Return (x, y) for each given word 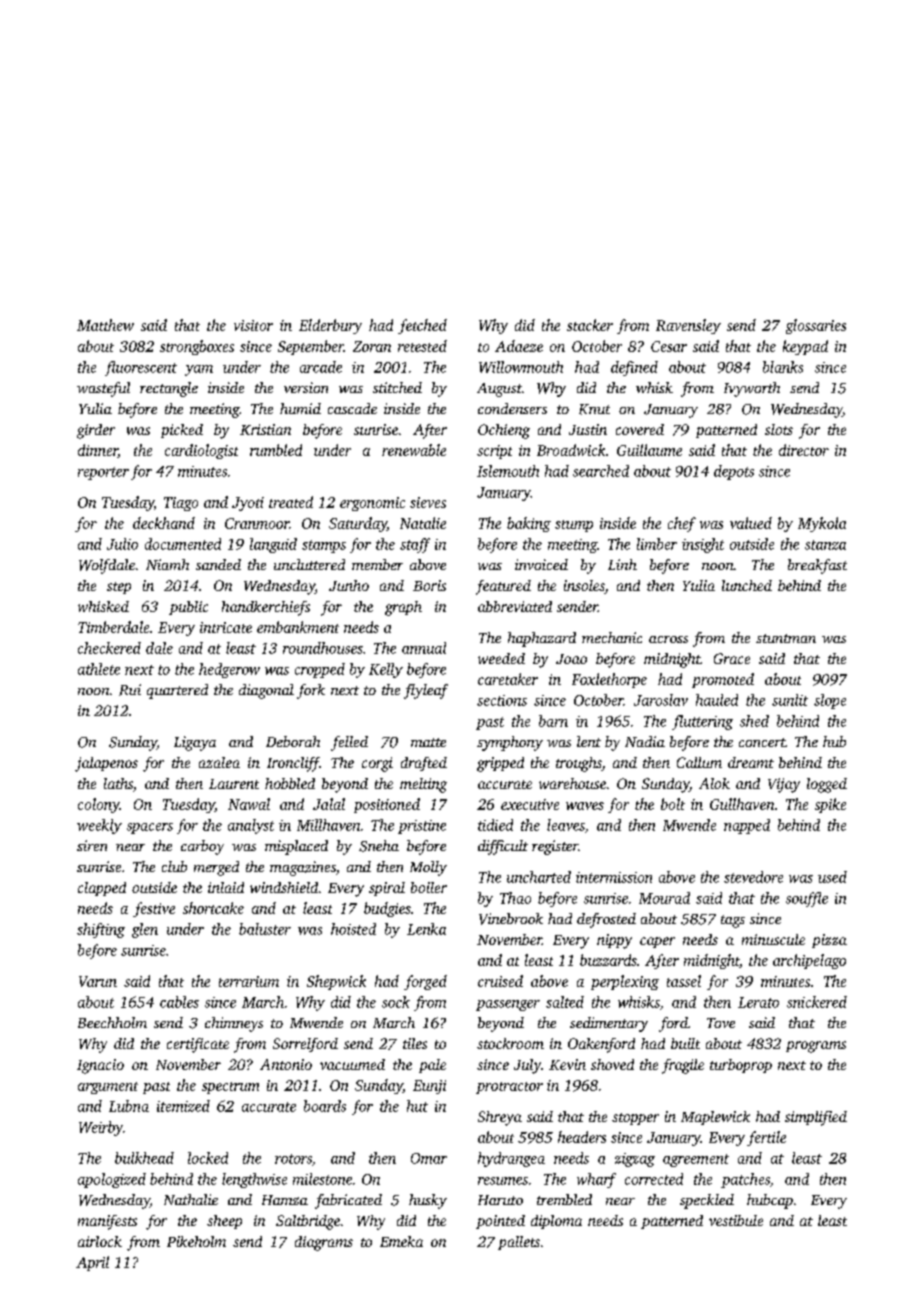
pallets (519, 1243)
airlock (100, 1241)
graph (403, 608)
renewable (414, 450)
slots (779, 429)
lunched (747, 585)
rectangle (169, 389)
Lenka (426, 929)
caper (657, 942)
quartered (177, 691)
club (174, 866)
